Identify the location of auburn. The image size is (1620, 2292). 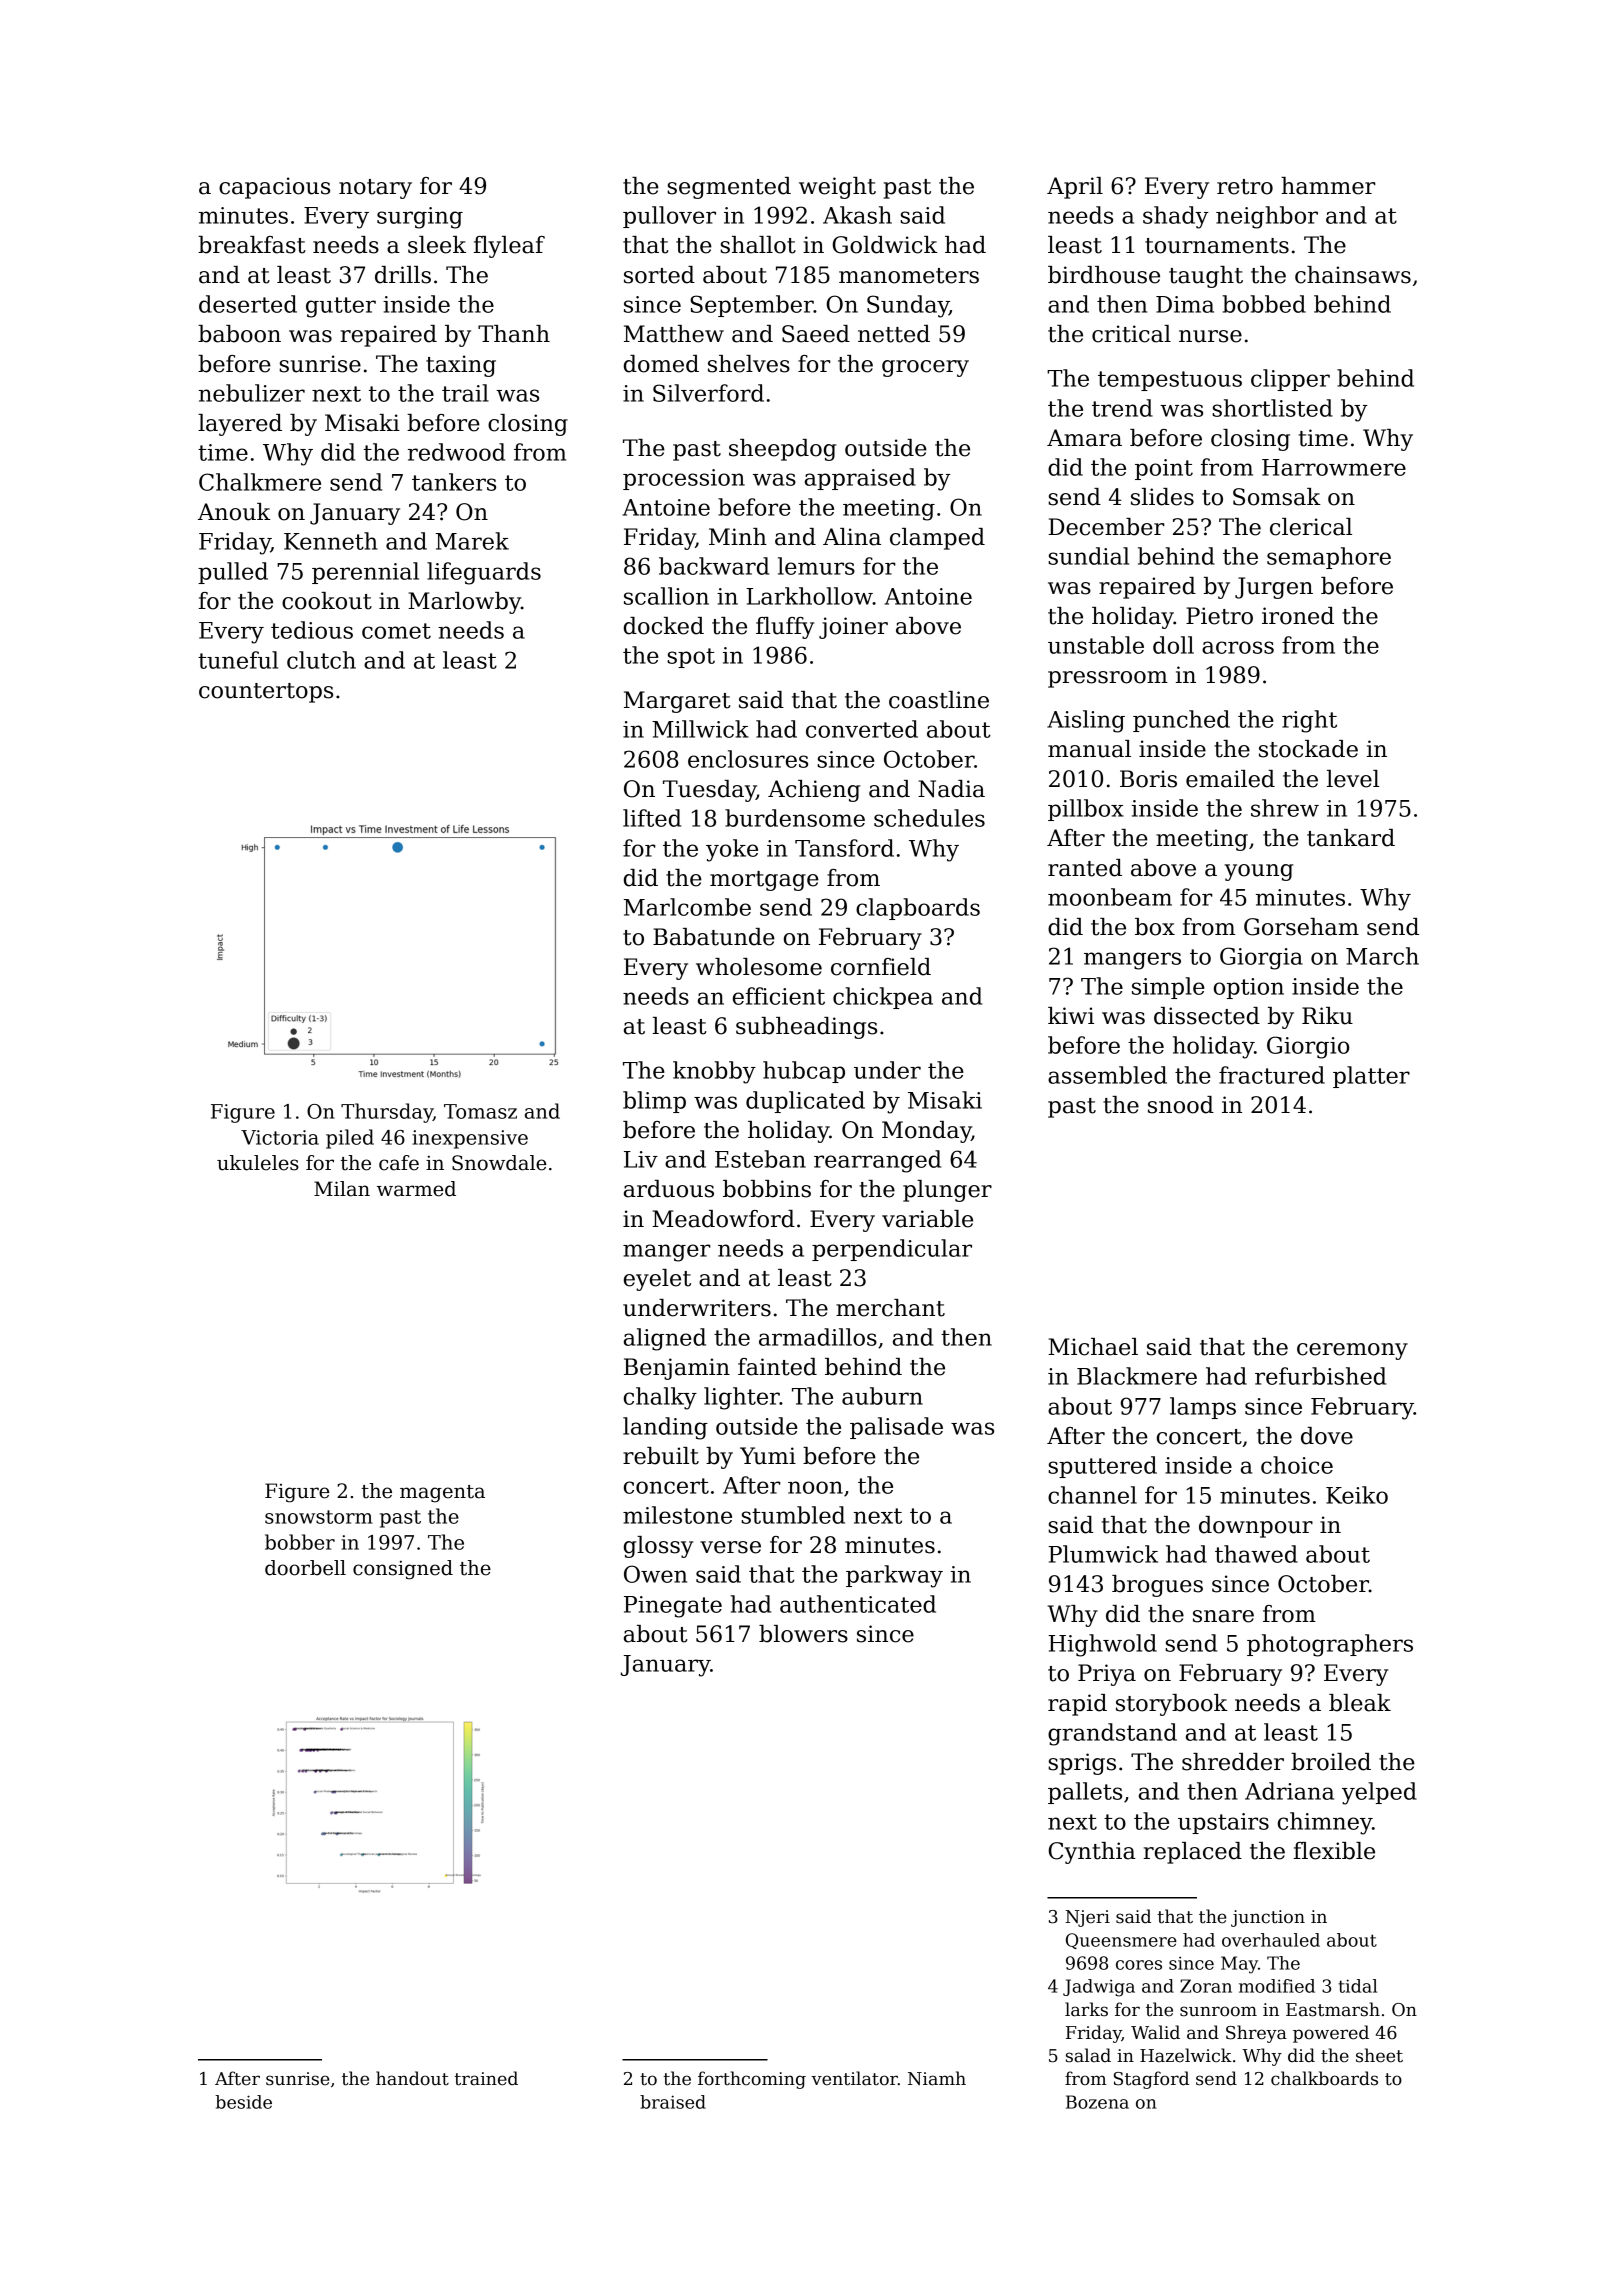
(882, 1396).
